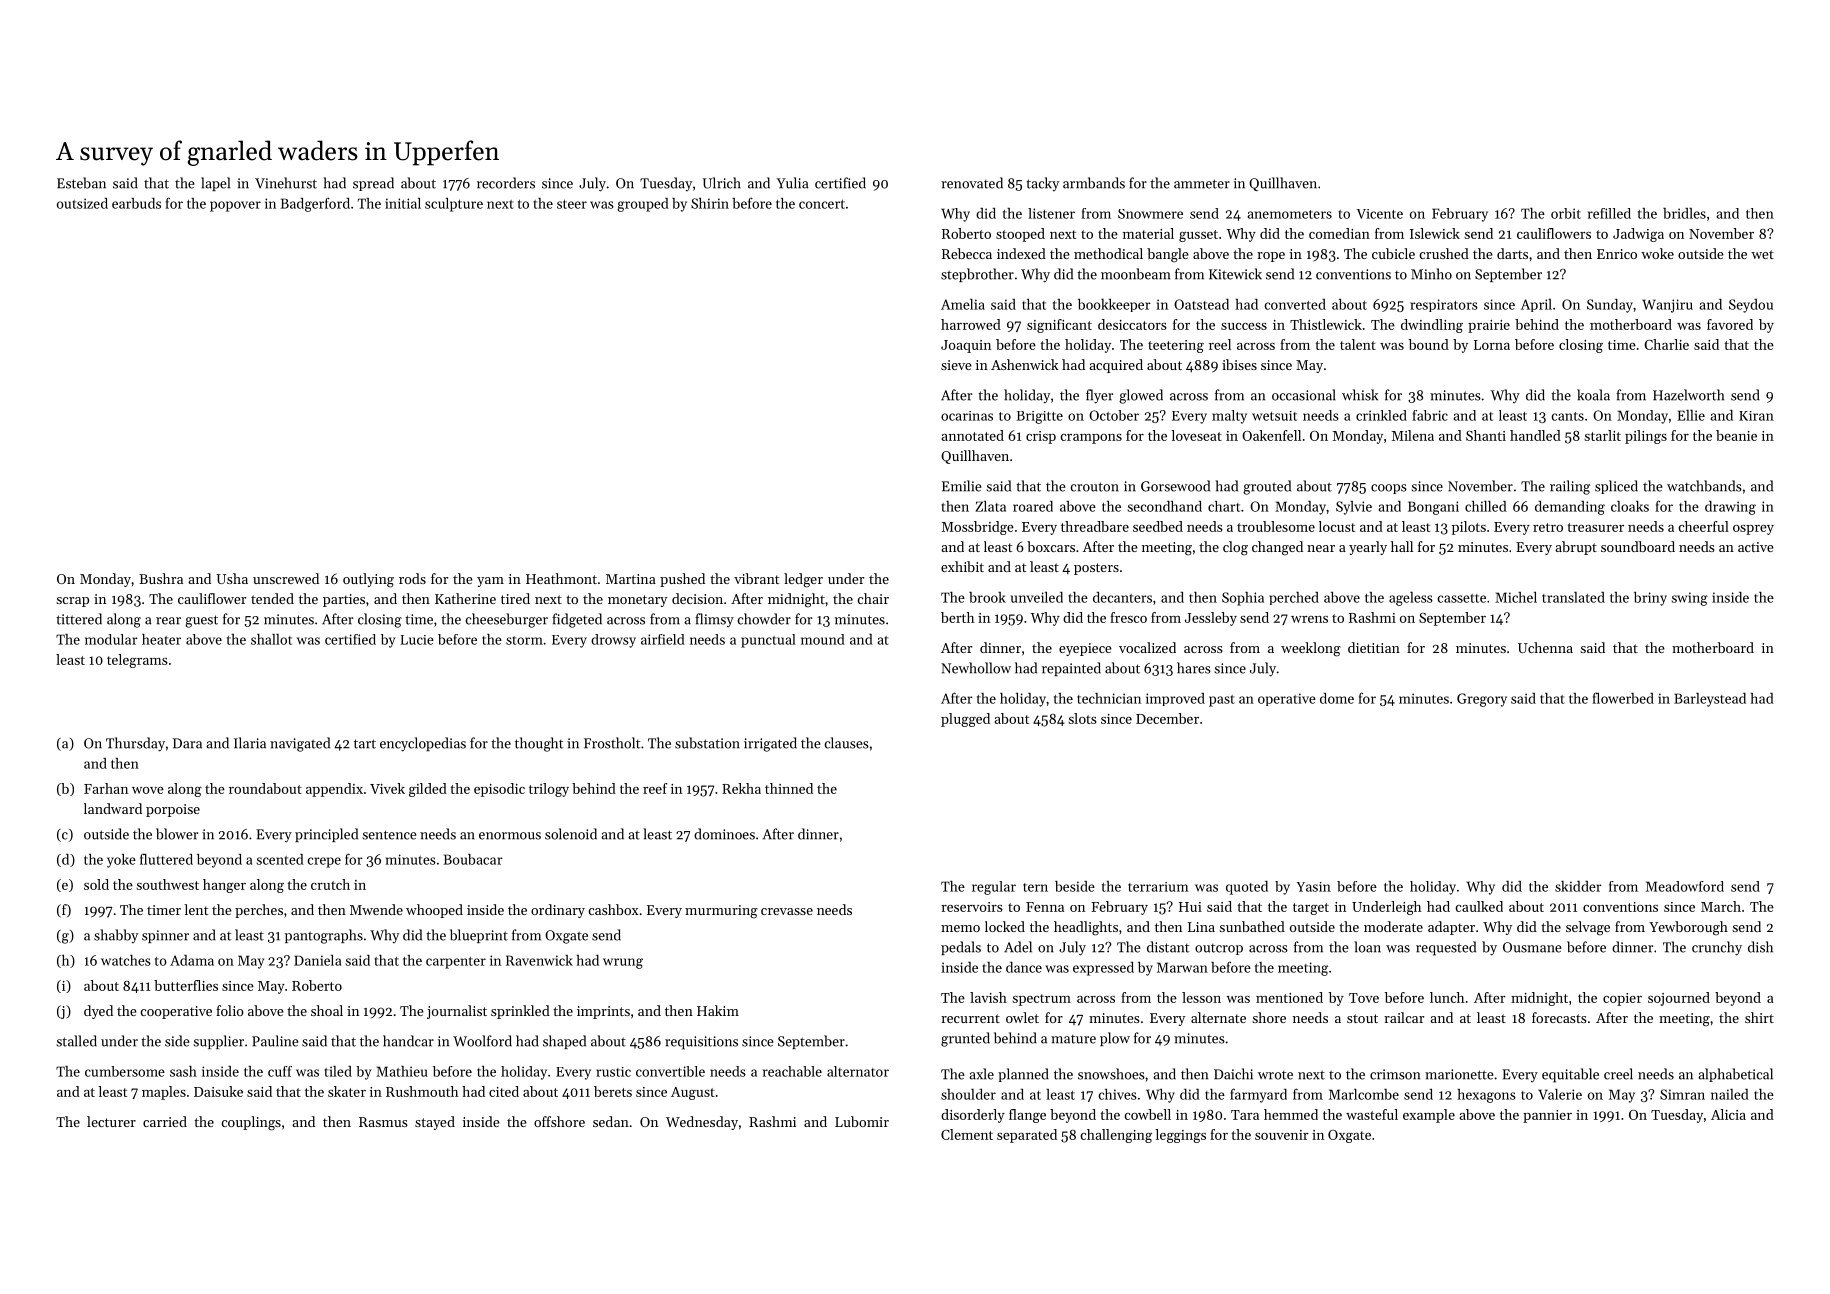  Describe the element at coordinates (224, 886) in the screenshot. I see `hanger` at that location.
